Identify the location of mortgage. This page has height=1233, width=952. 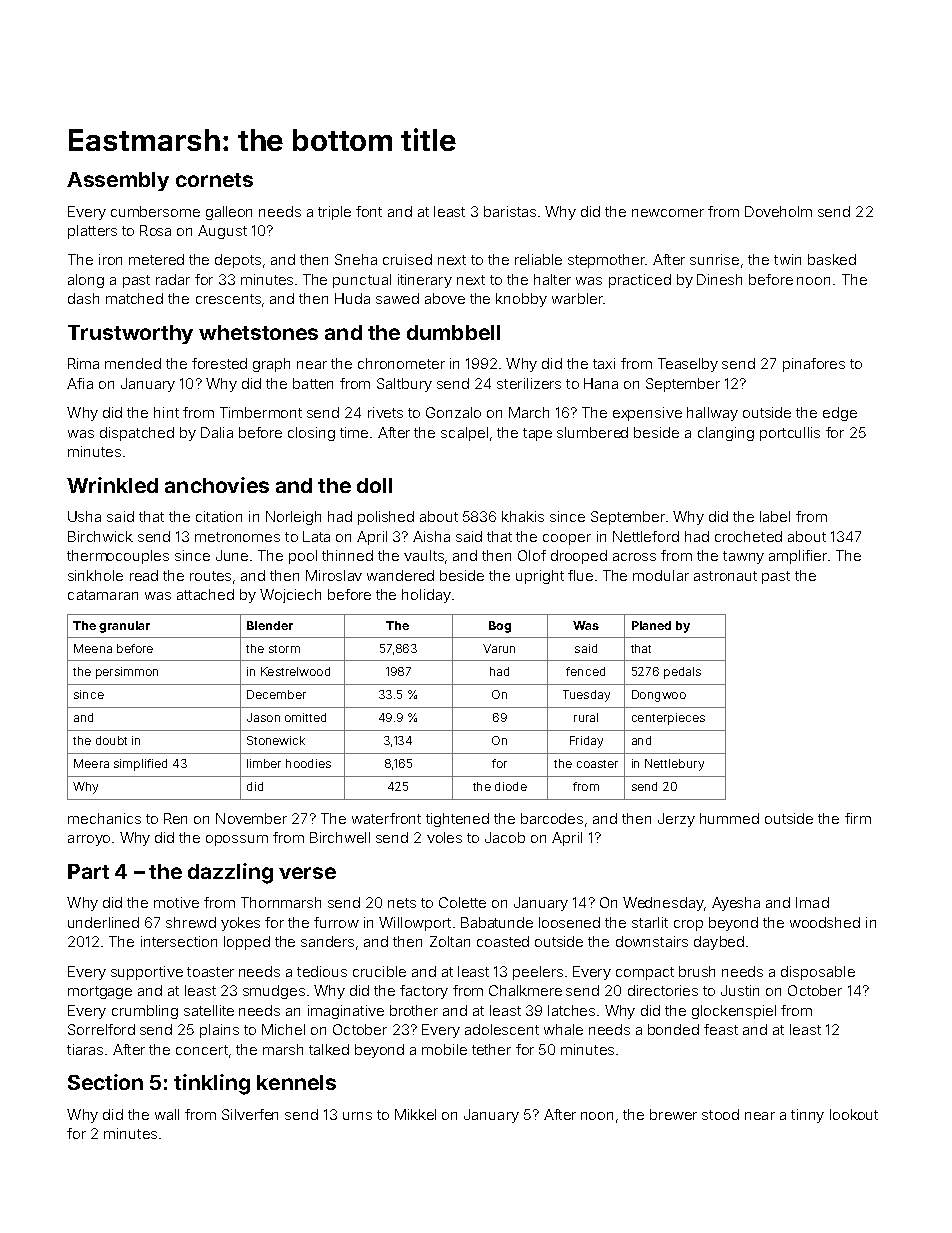
(100, 992).
